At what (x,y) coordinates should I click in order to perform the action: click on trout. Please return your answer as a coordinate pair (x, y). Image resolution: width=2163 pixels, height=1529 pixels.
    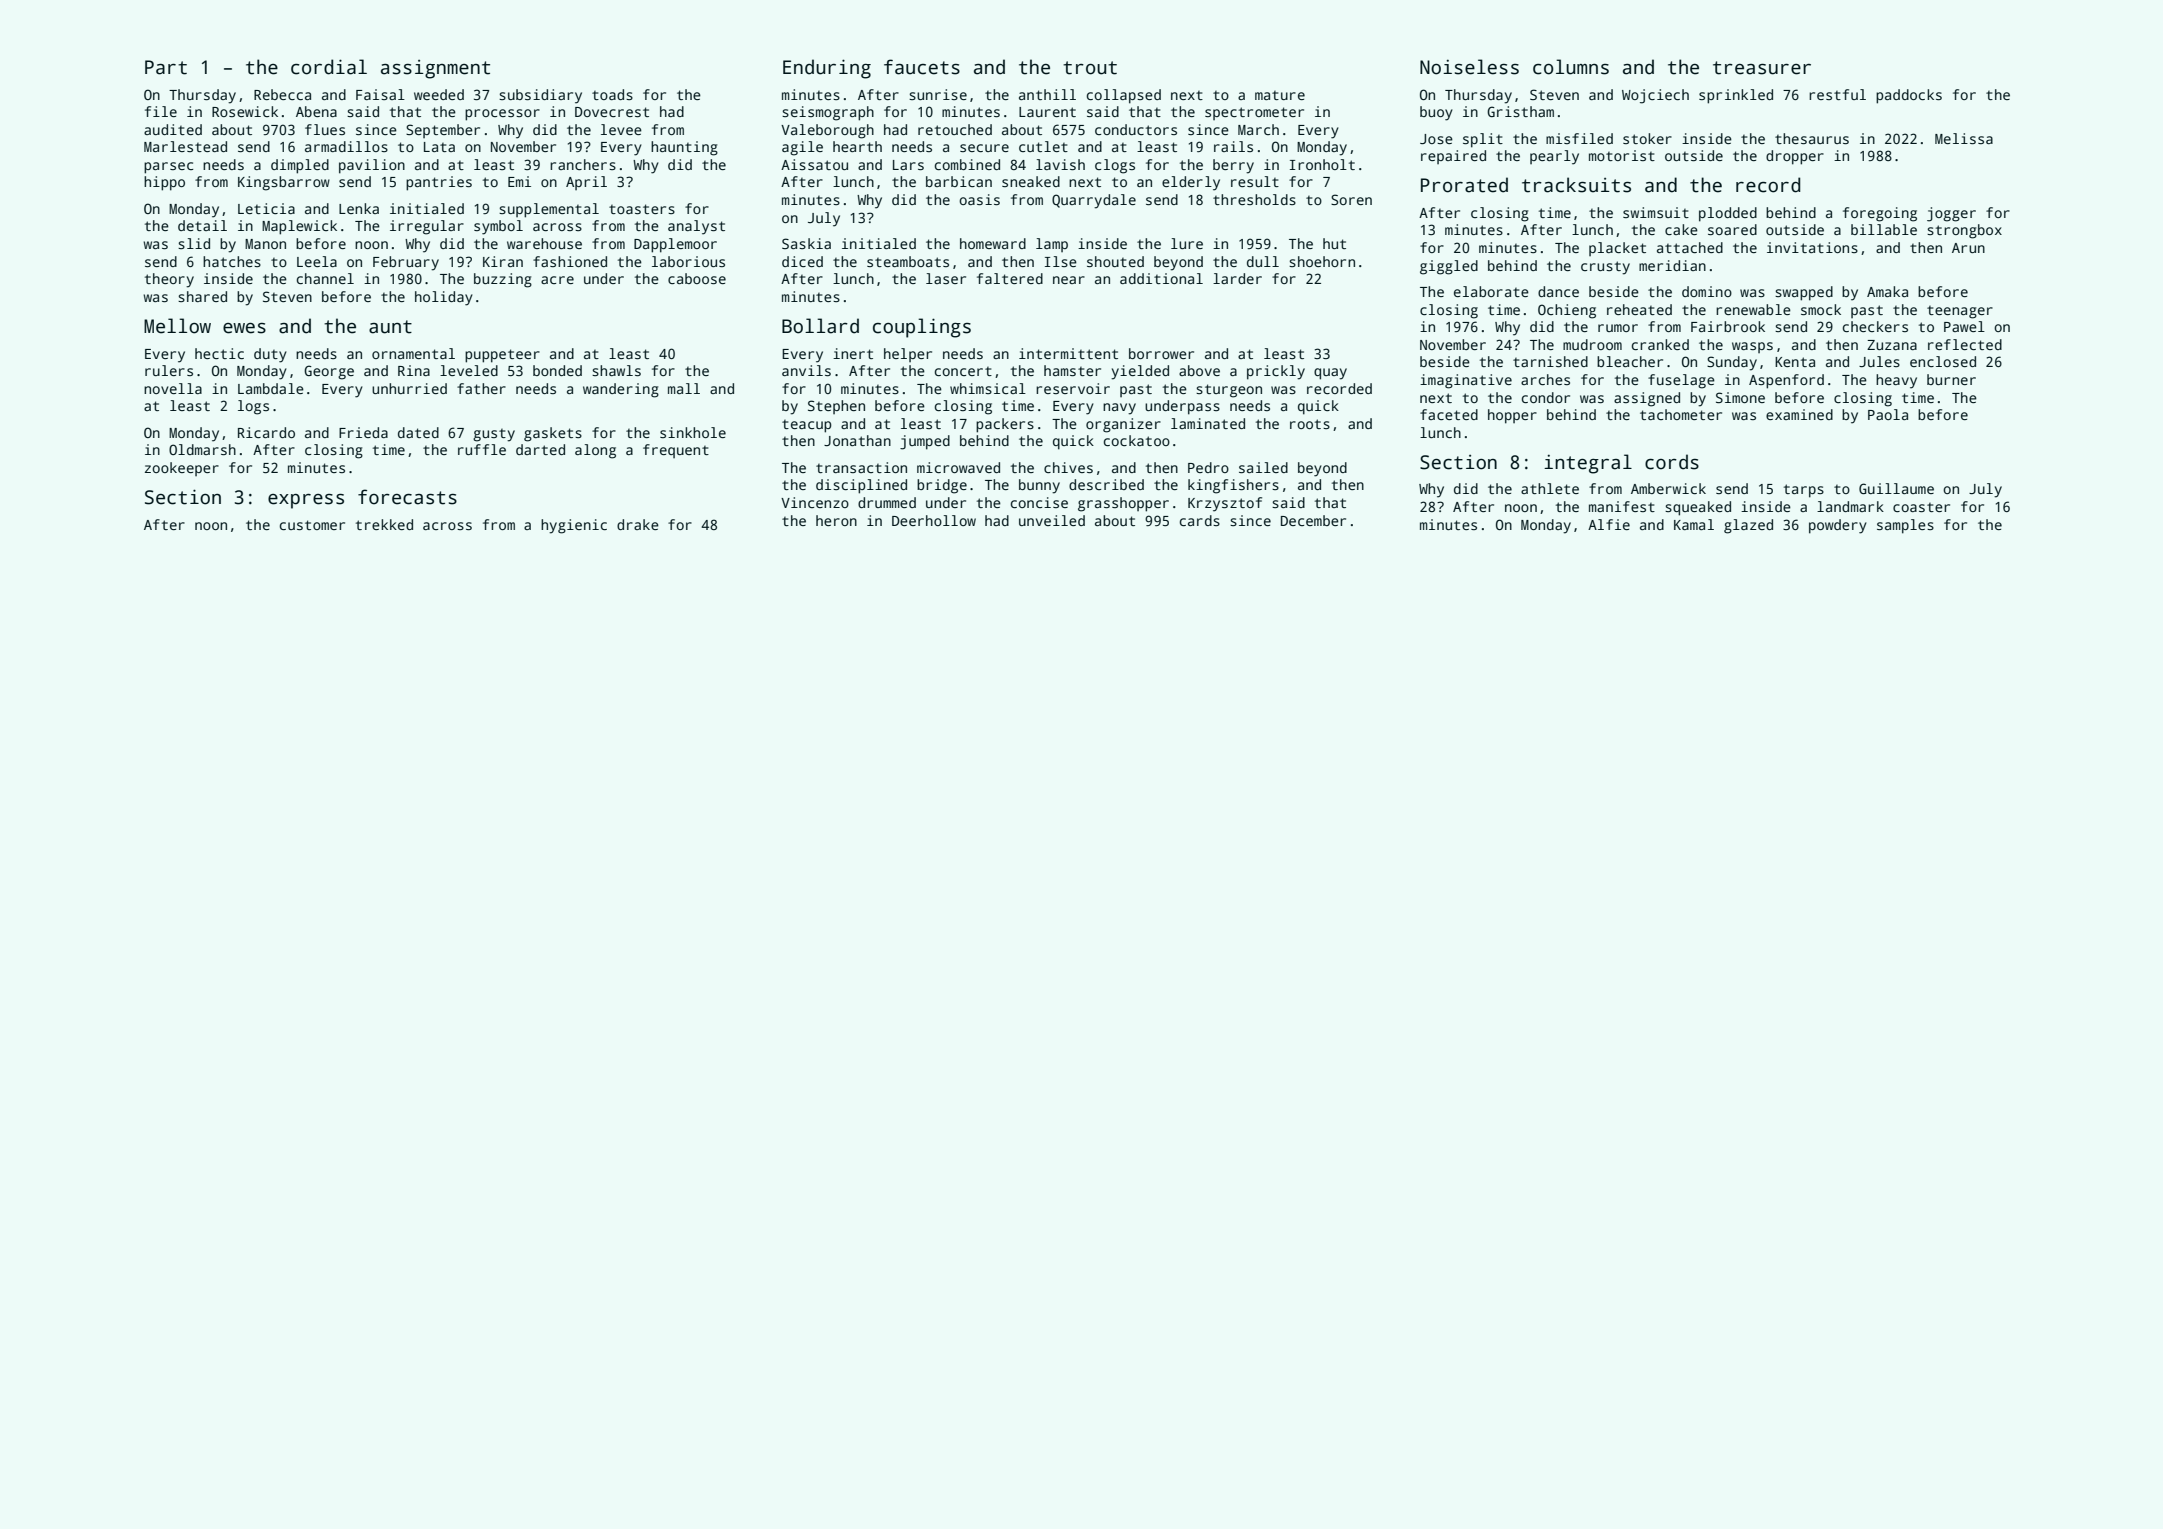
    Looking at the image, I should click on (1090, 68).
